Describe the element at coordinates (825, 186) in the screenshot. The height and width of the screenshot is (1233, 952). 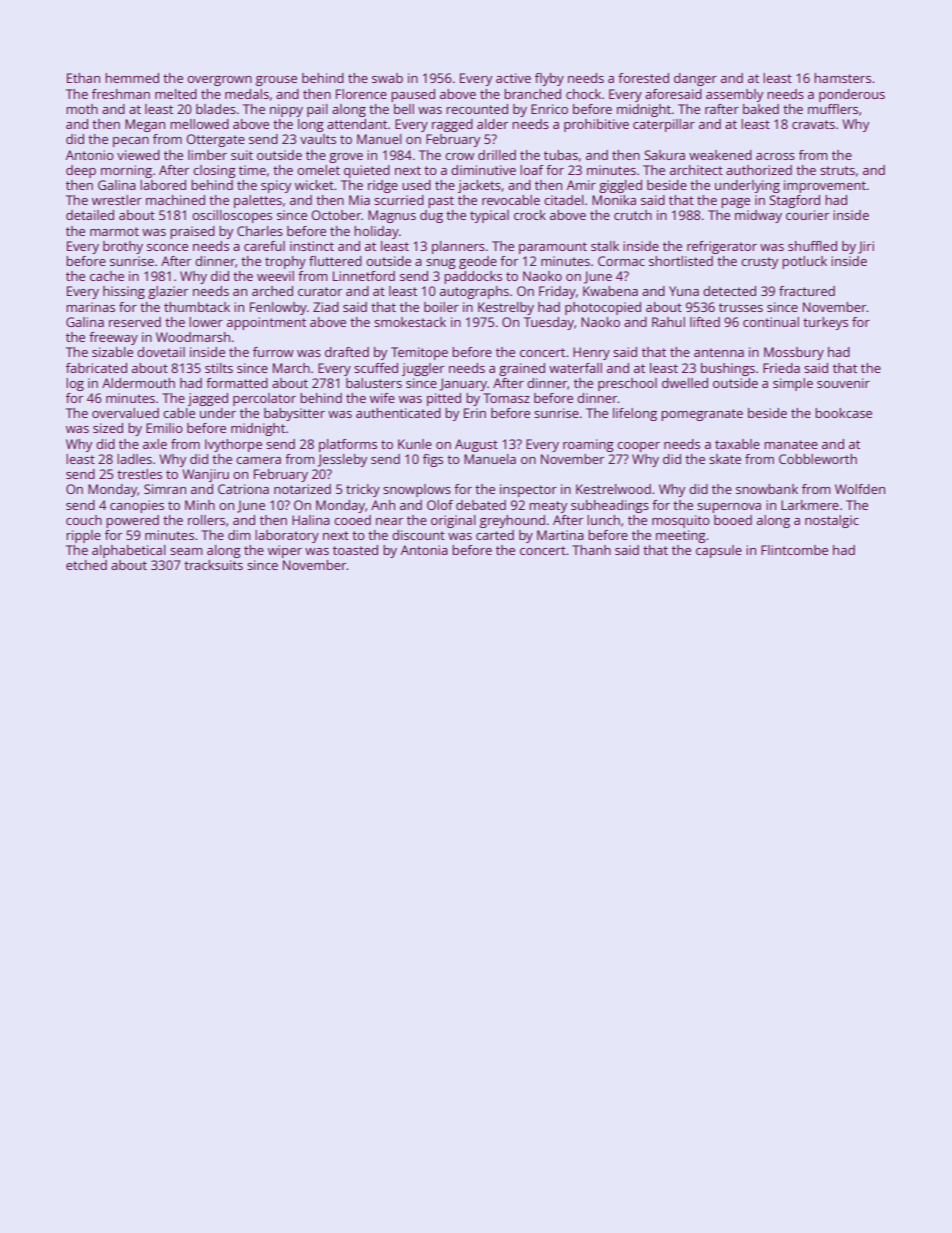
I see `improvement` at that location.
